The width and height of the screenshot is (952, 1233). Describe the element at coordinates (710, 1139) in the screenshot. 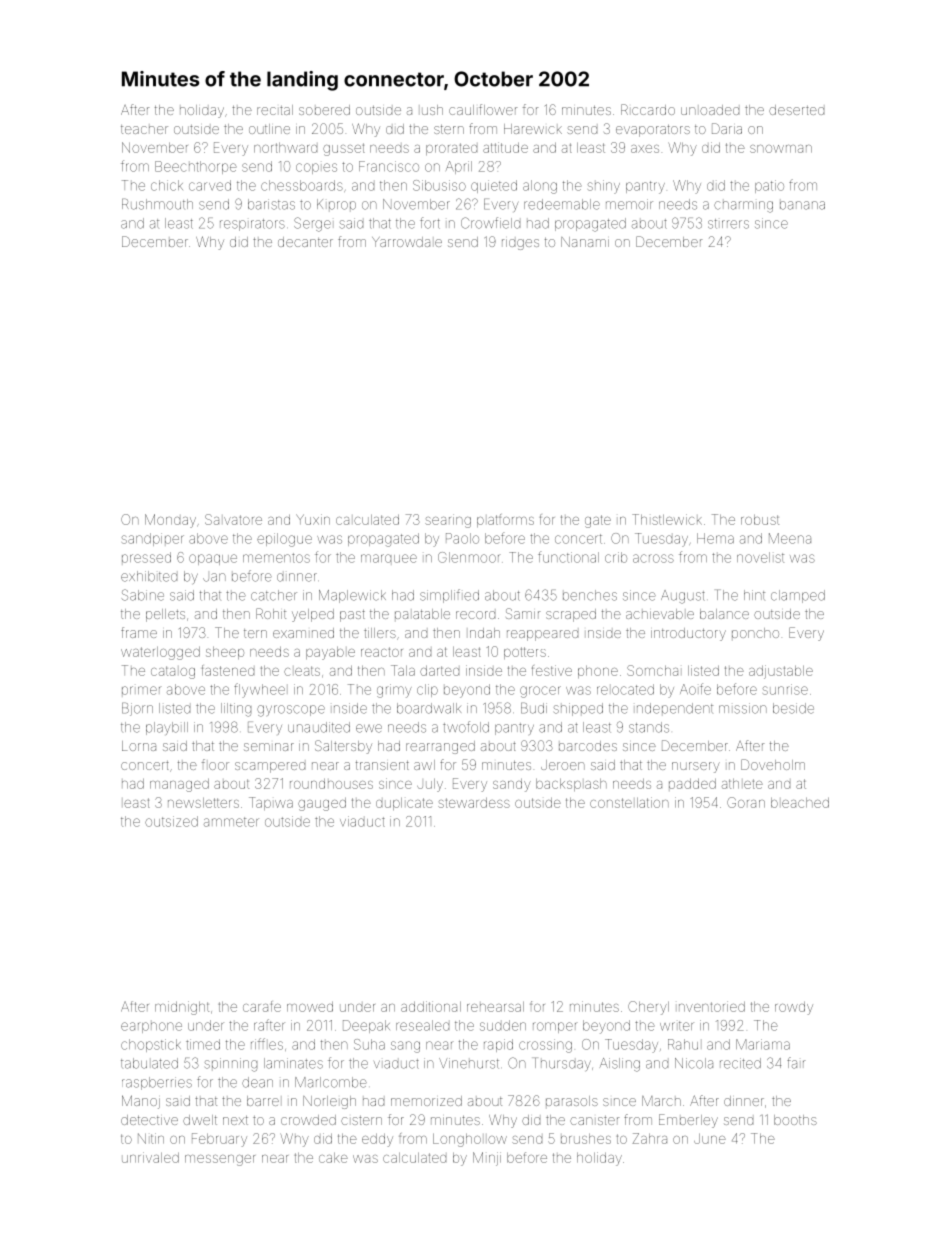

I see `June` at that location.
